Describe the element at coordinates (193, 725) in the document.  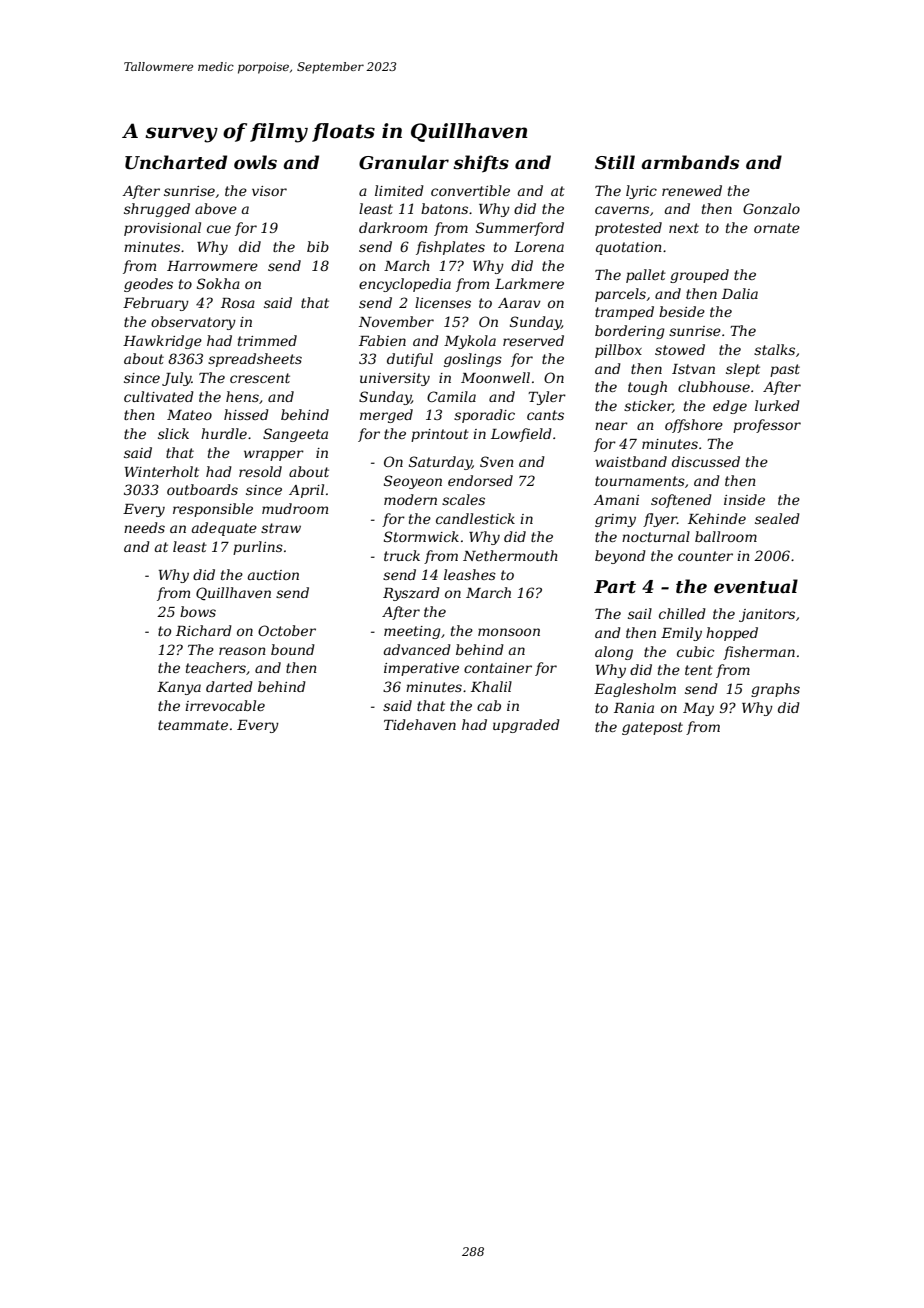
I see `teammate` at that location.
